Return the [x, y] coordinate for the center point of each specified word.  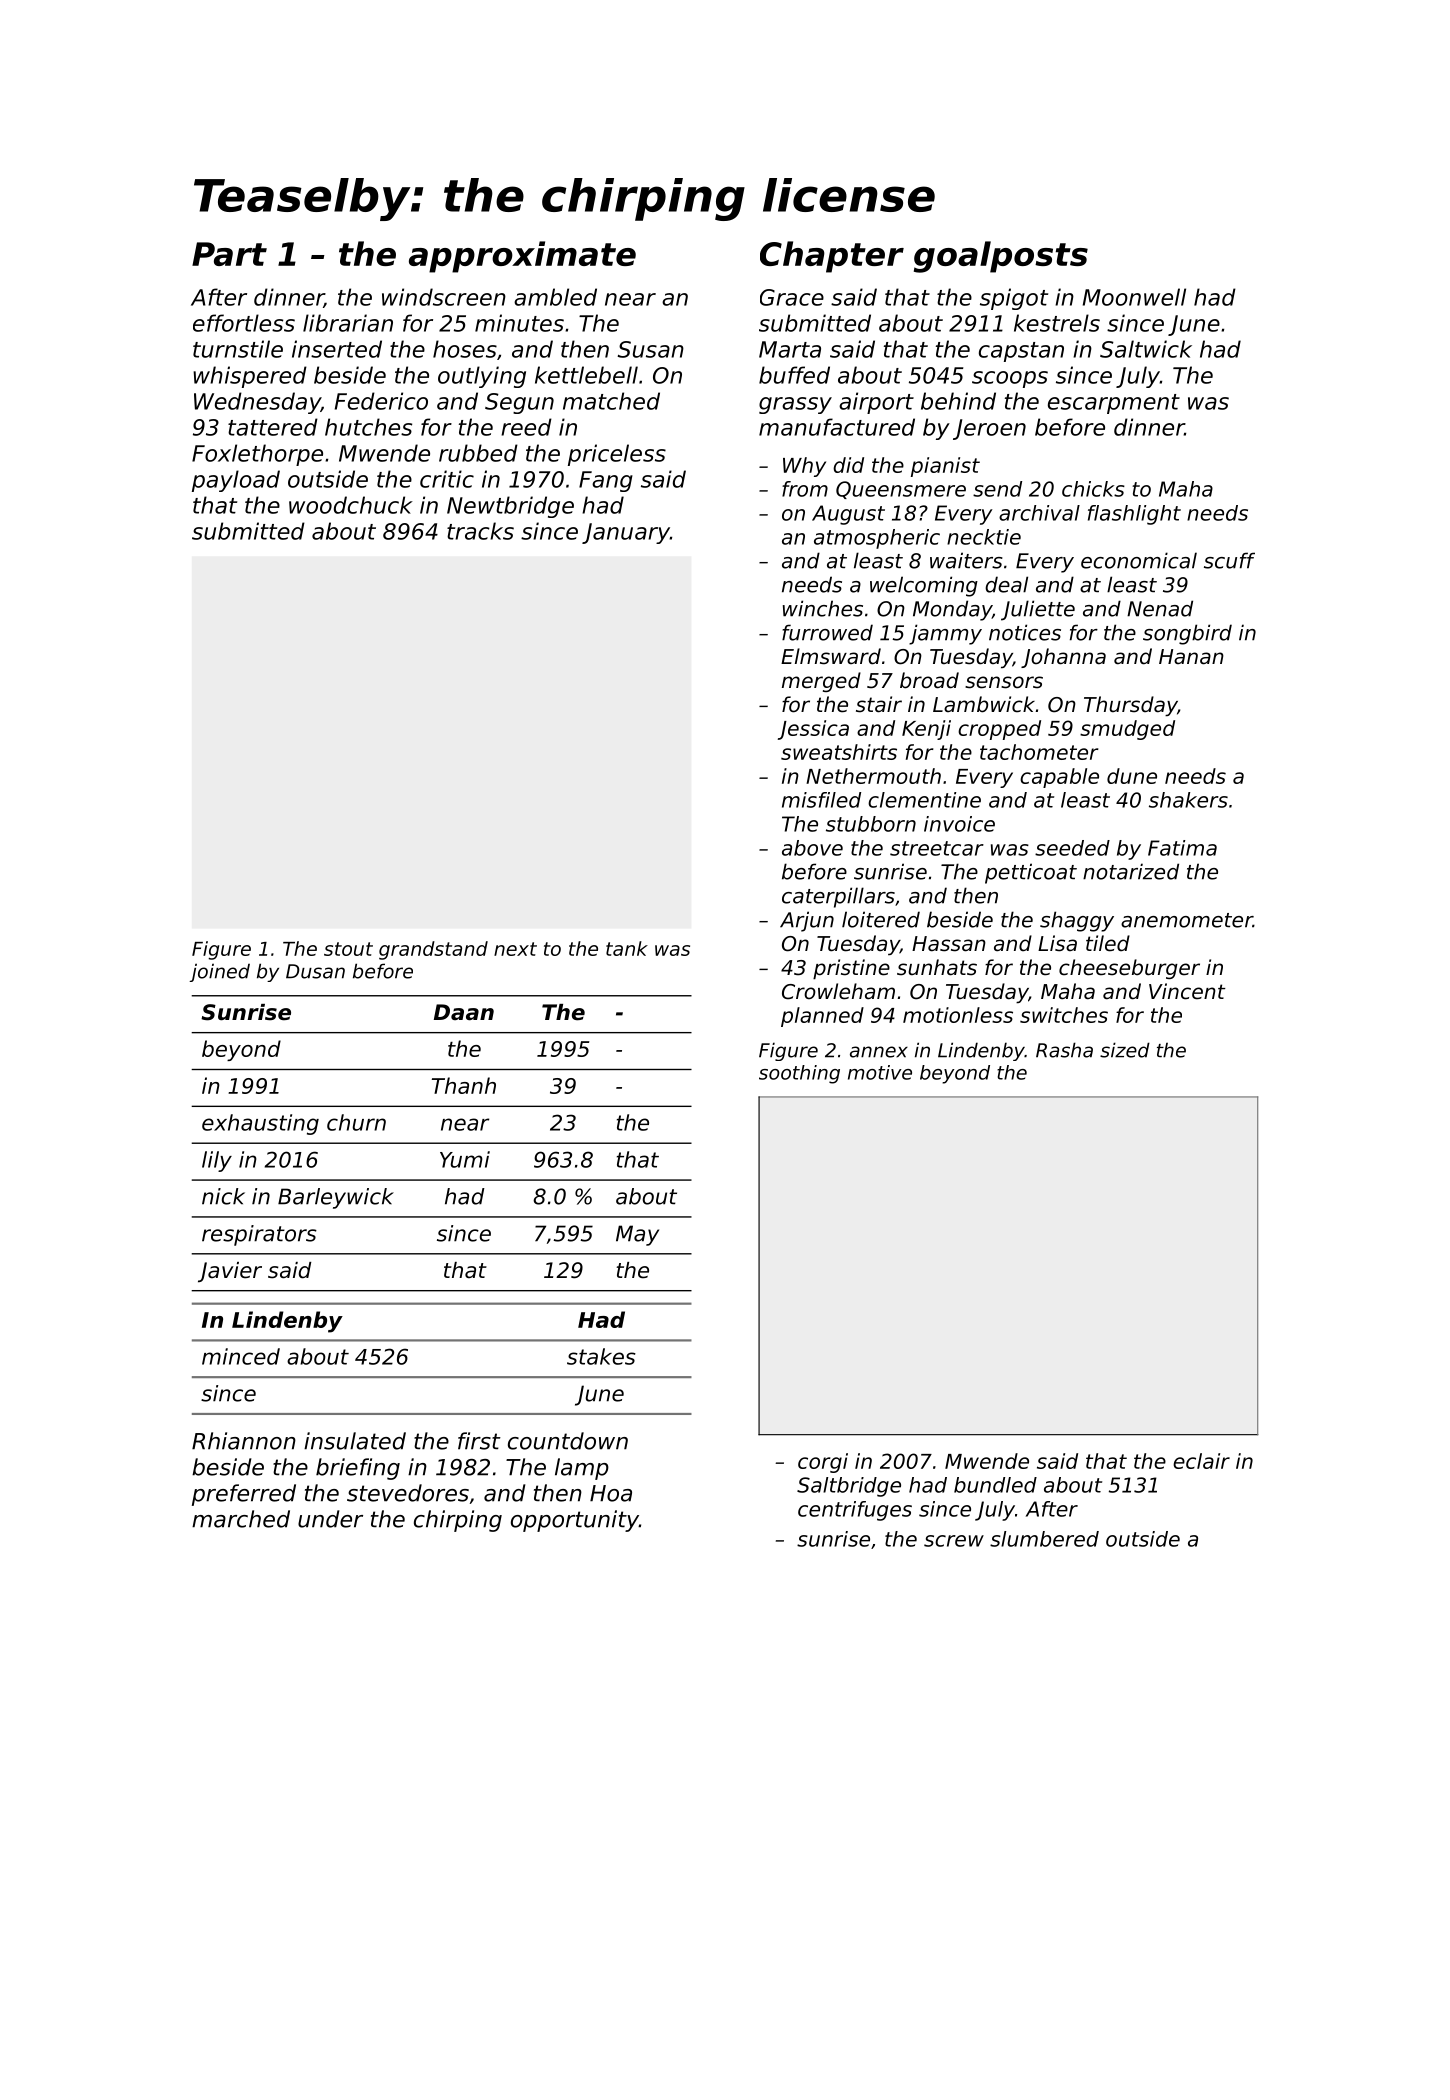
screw [954, 1541]
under [330, 1519]
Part [229, 254]
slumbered [1044, 1539]
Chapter [832, 257]
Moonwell [1134, 297]
